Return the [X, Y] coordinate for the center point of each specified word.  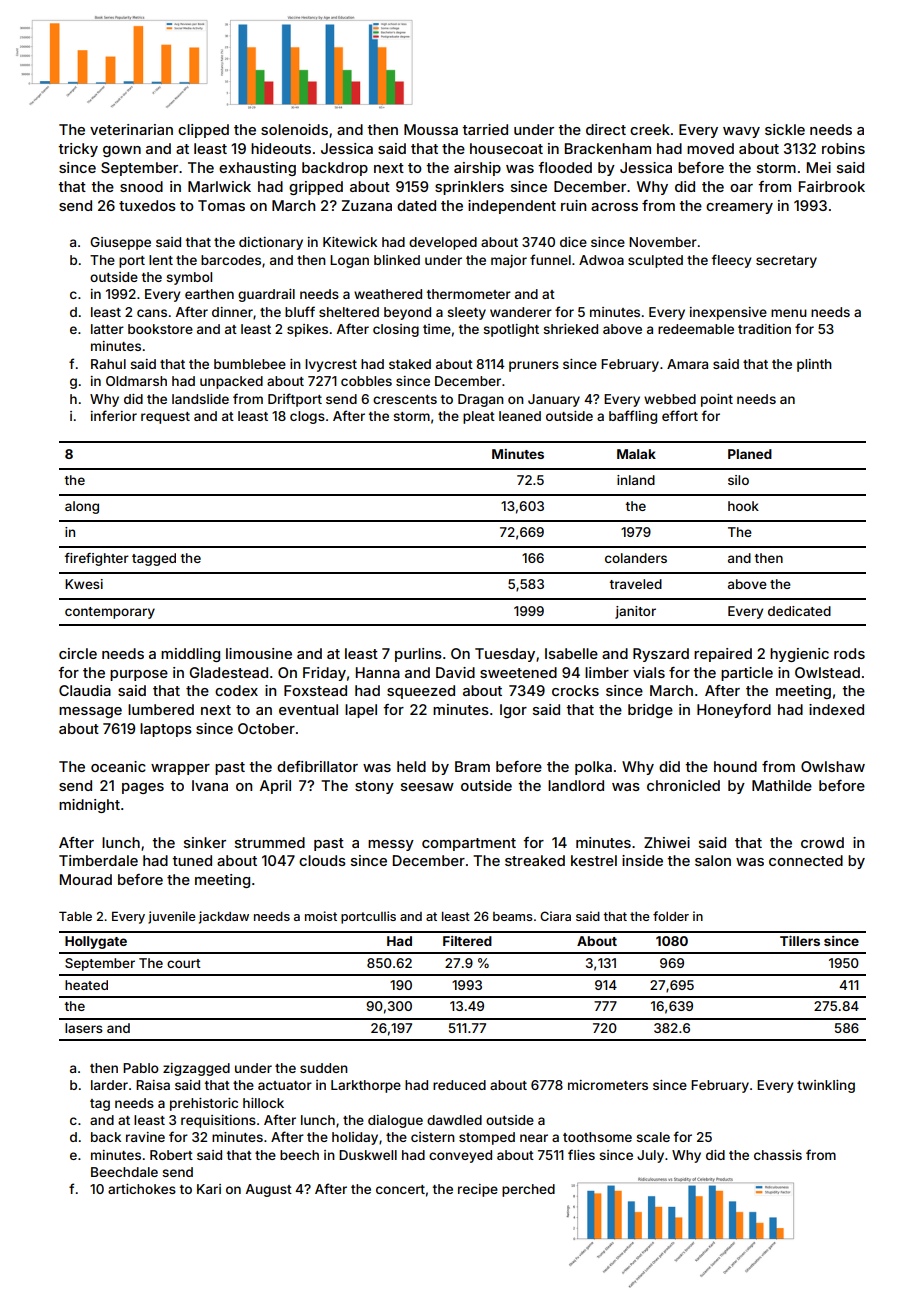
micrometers [608, 1085]
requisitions [218, 1121]
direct [606, 129]
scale [653, 1137]
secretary [786, 262]
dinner [232, 312]
